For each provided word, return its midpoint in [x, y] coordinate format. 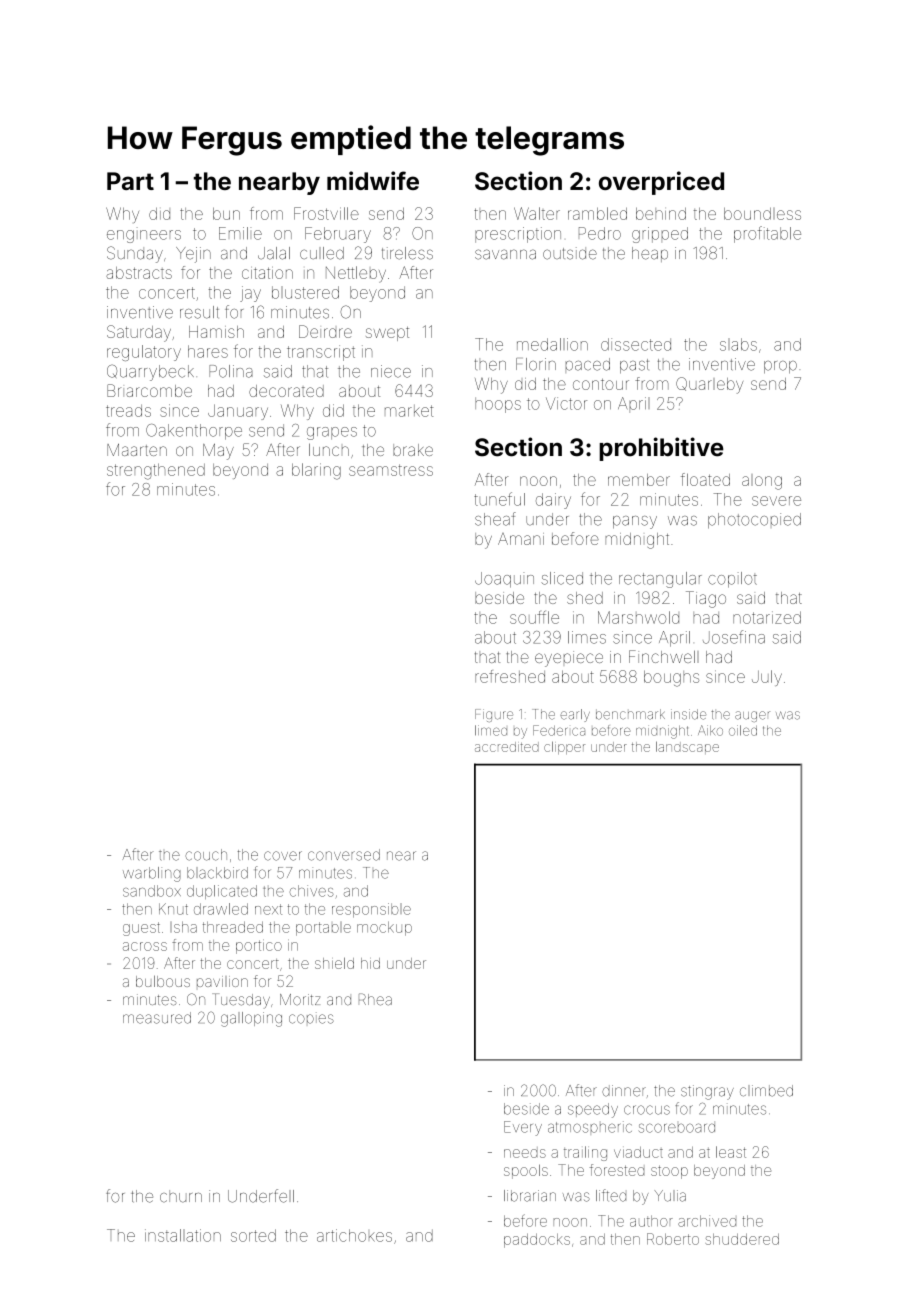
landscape [687, 747]
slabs [738, 344]
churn [181, 1196]
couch [206, 855]
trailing [585, 1153]
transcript [321, 353]
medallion [552, 344]
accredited [507, 747]
